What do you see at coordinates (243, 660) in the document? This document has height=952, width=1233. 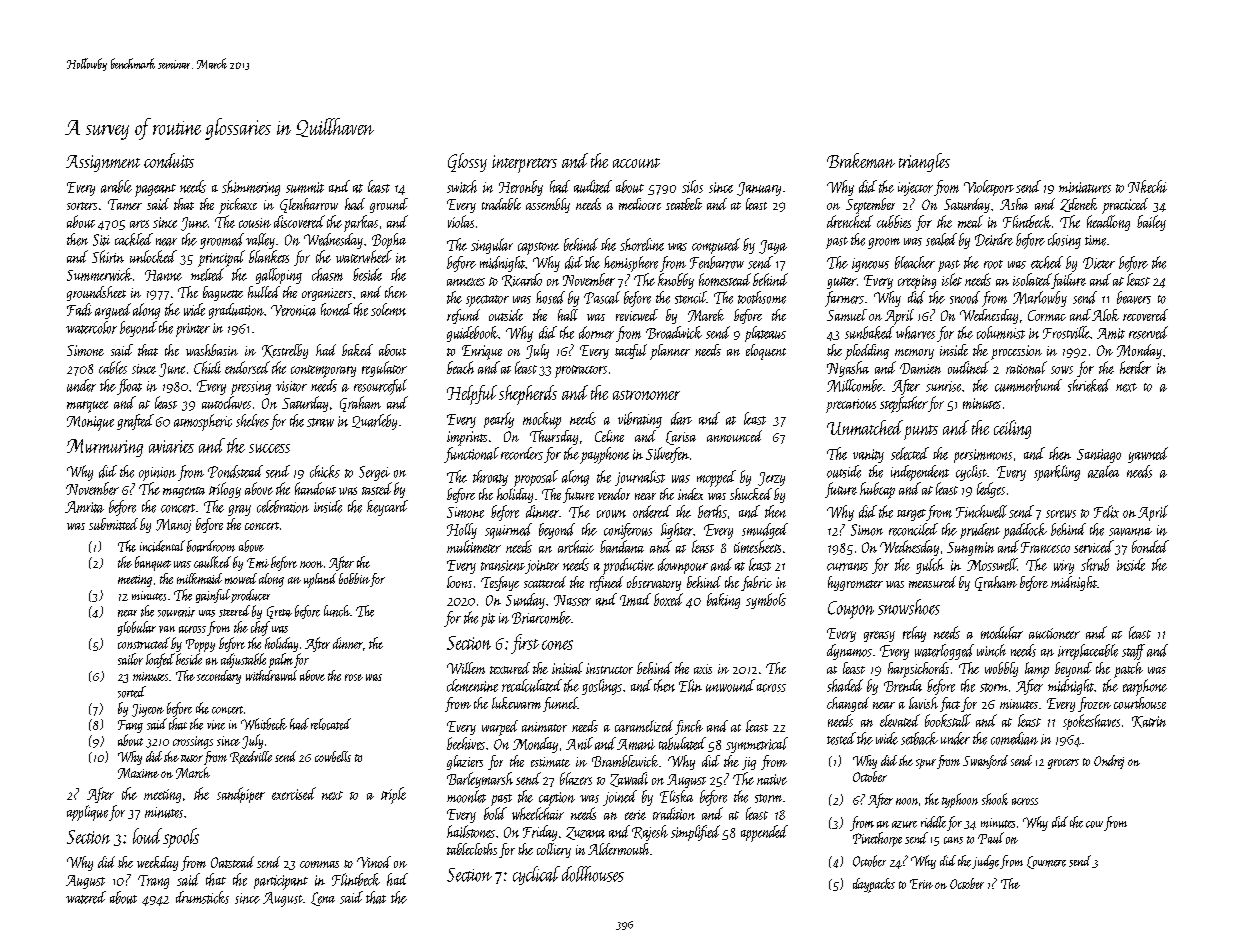 I see `adjustable` at bounding box center [243, 660].
